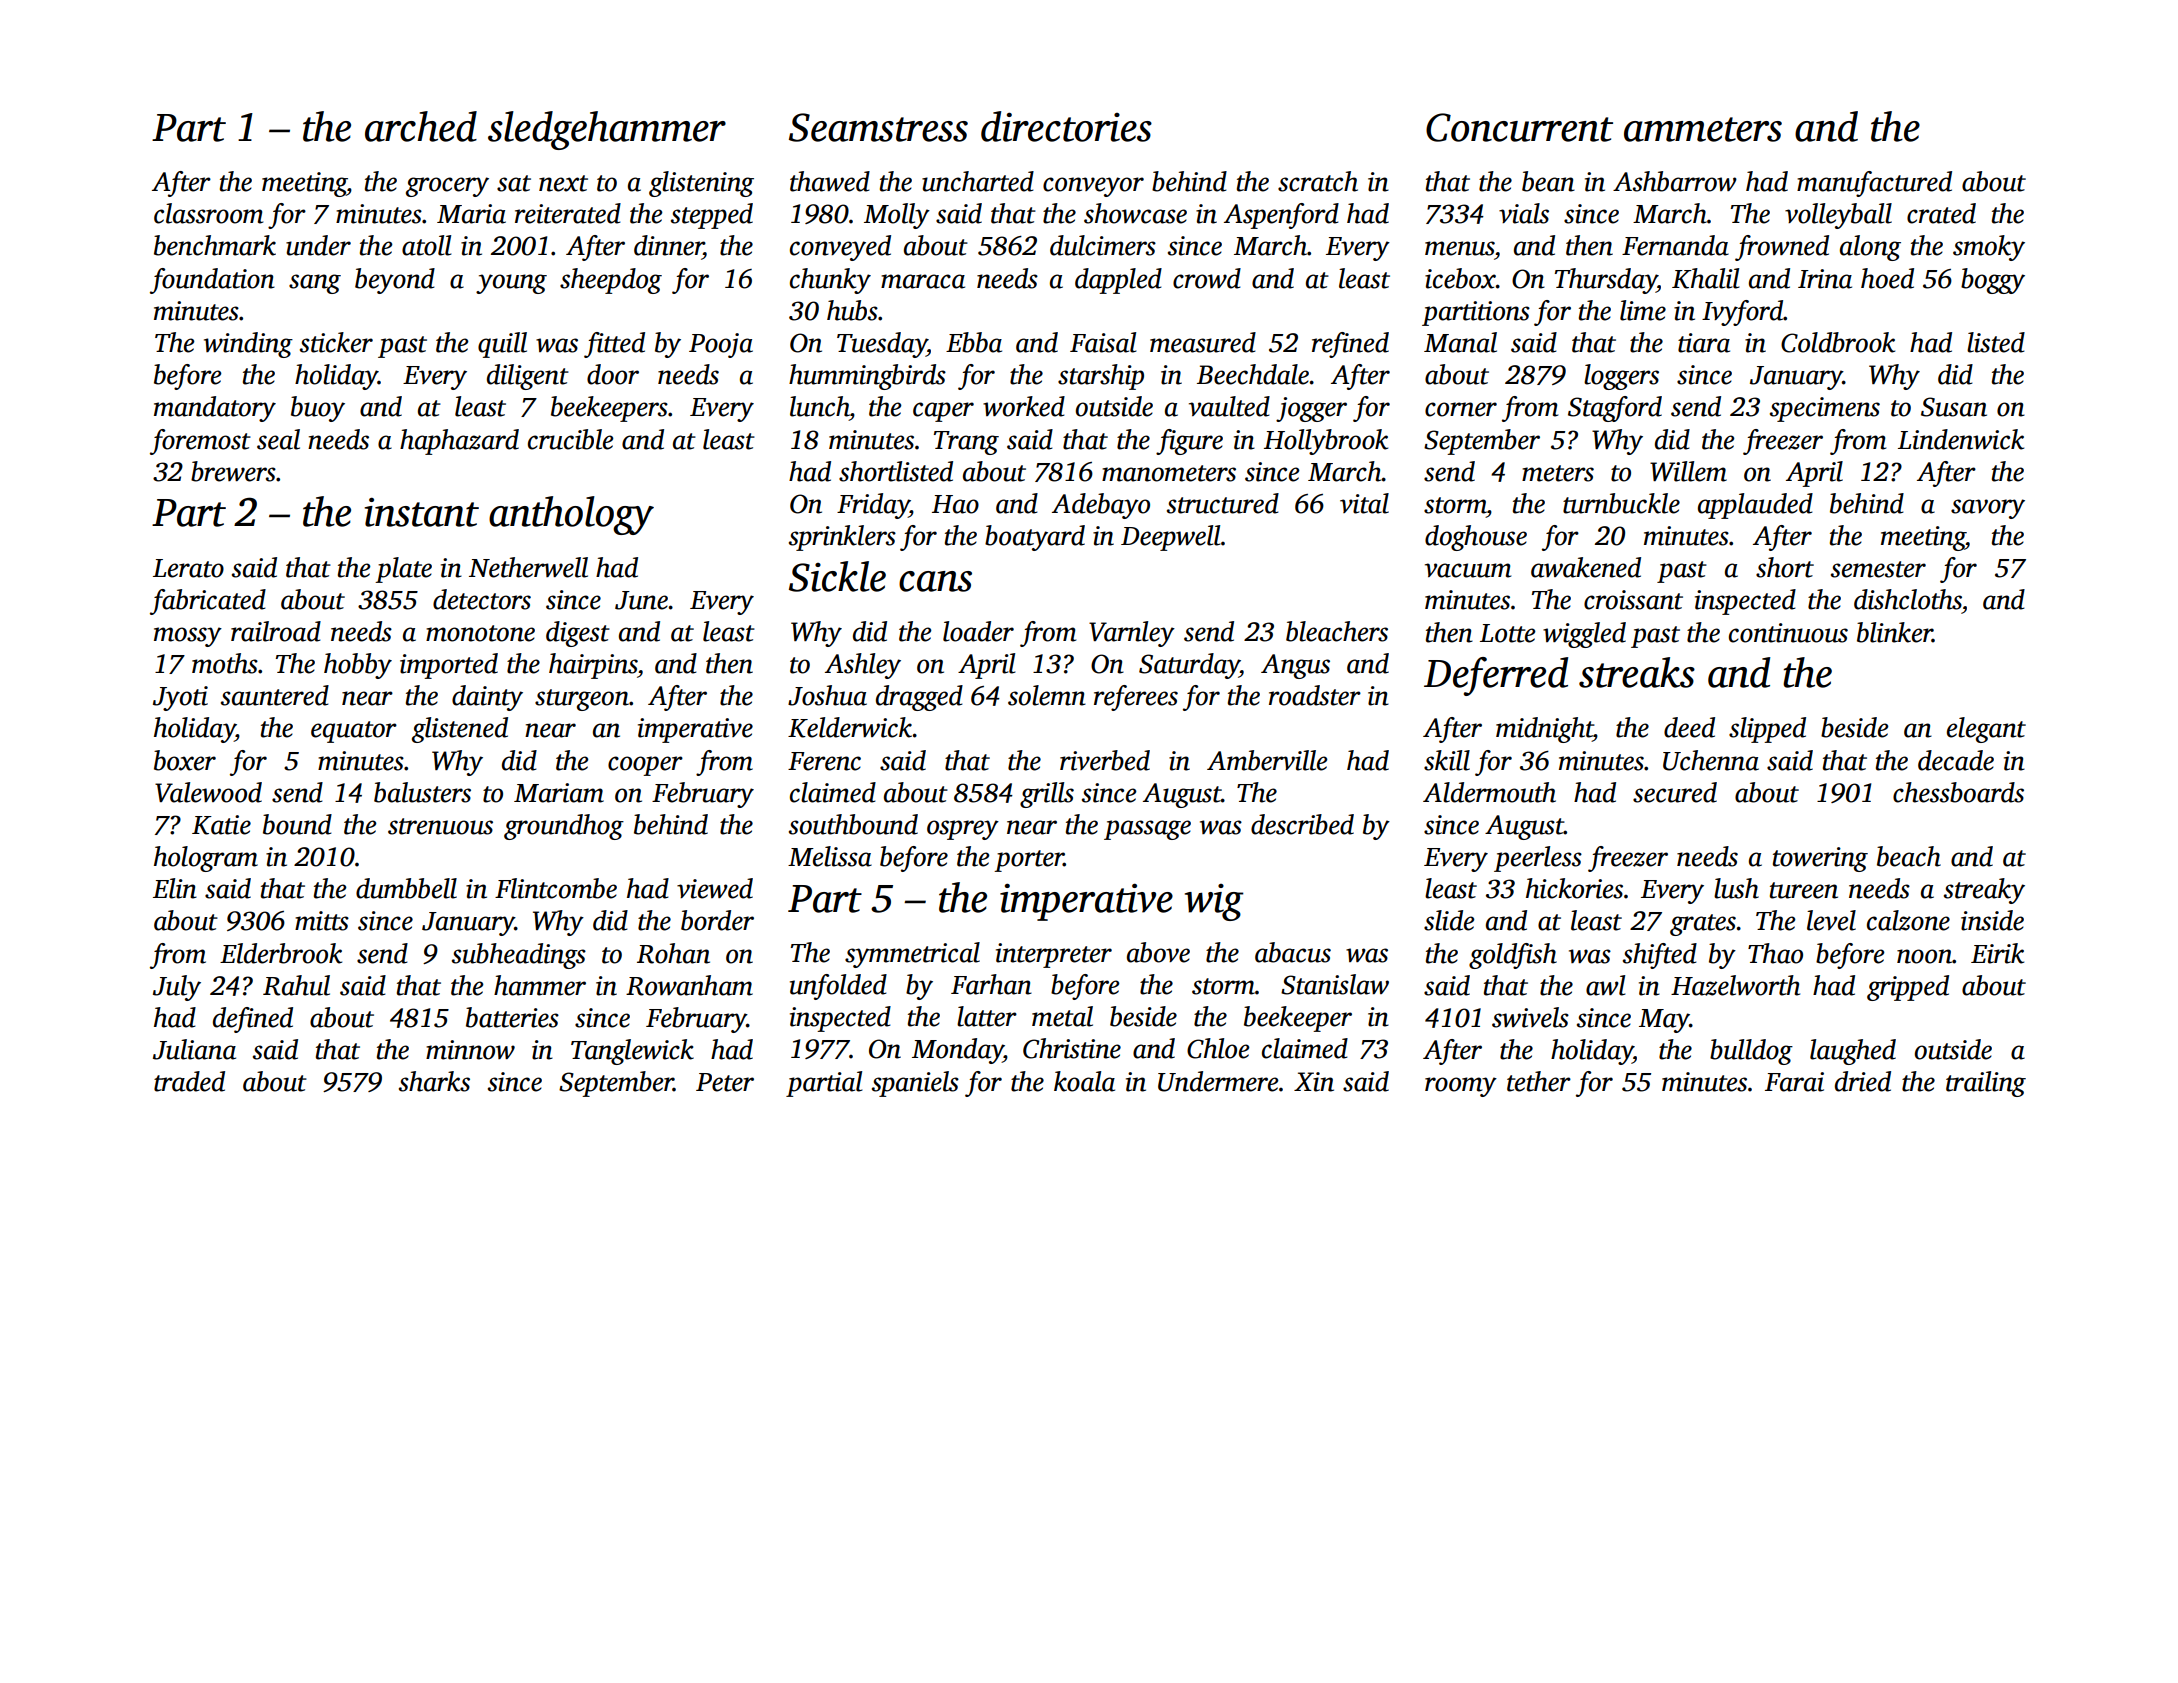  Describe the element at coordinates (1675, 181) in the image. I see `Ashbarrow` at that location.
